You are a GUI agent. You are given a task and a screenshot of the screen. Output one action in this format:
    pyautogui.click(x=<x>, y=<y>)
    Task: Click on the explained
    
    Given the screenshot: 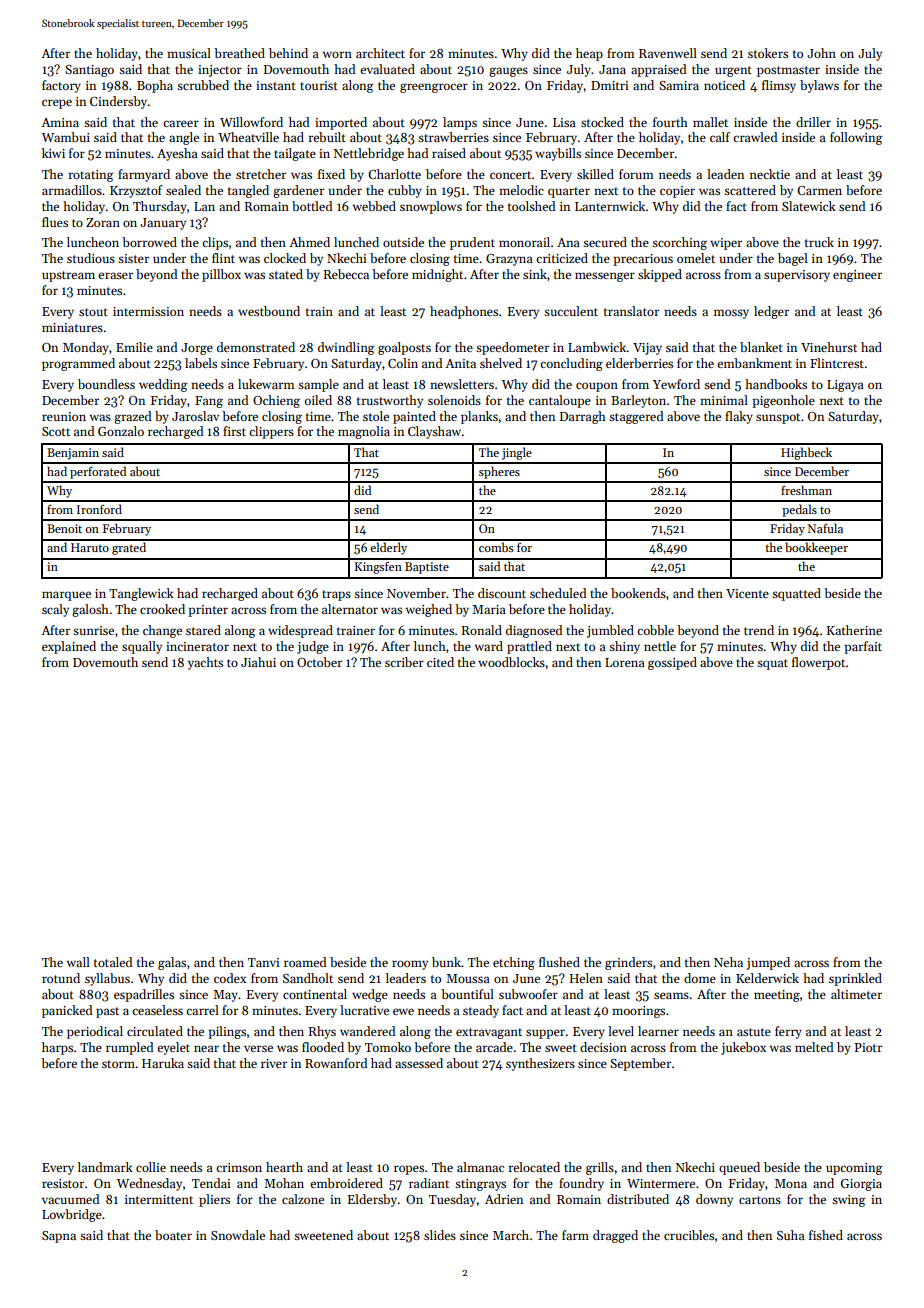 What is the action you would take?
    pyautogui.click(x=69, y=647)
